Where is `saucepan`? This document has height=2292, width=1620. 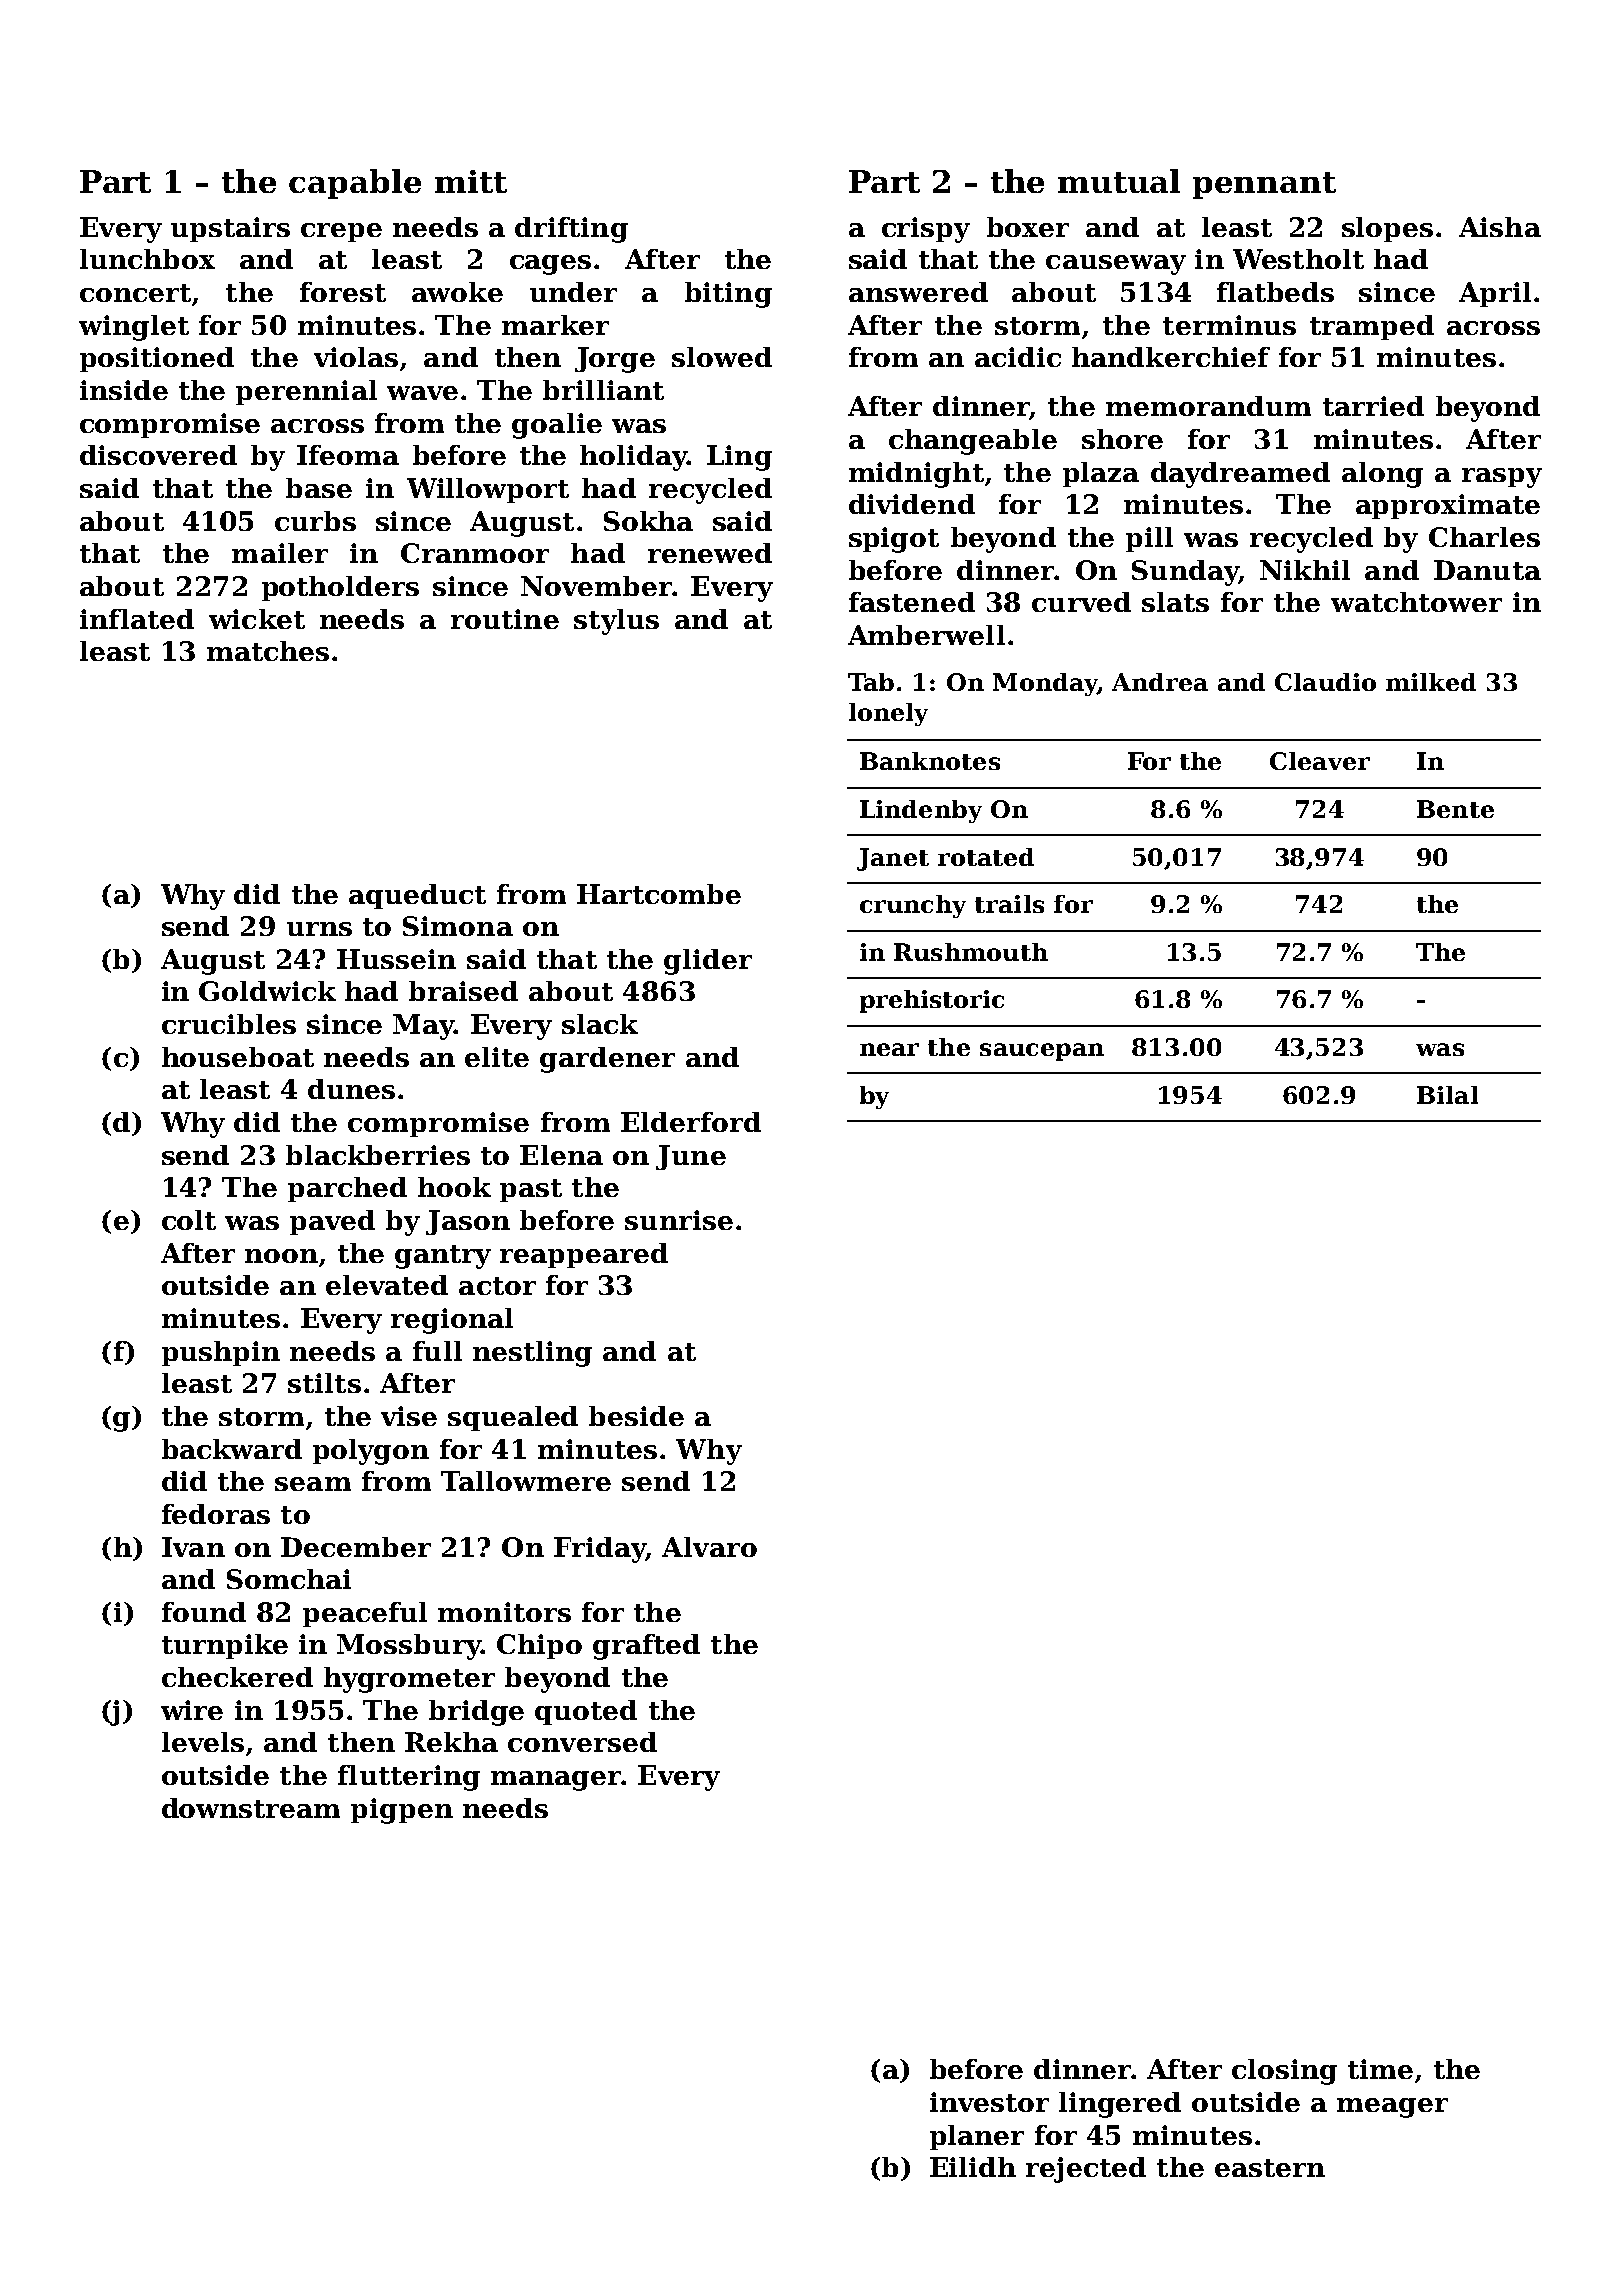
saucepan is located at coordinates (1042, 1052).
